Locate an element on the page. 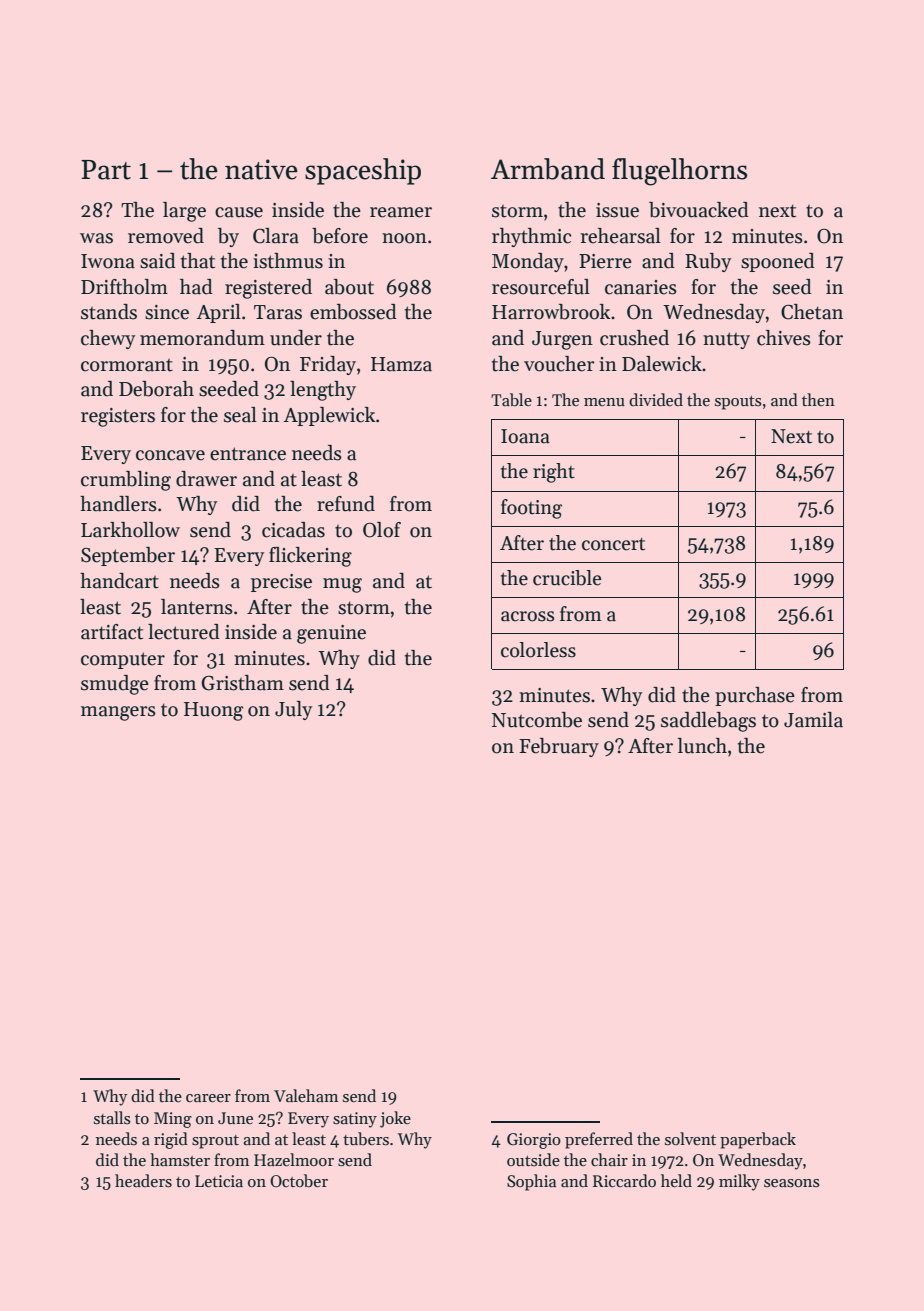 This document has height=1311, width=924. about is located at coordinates (349, 287).
